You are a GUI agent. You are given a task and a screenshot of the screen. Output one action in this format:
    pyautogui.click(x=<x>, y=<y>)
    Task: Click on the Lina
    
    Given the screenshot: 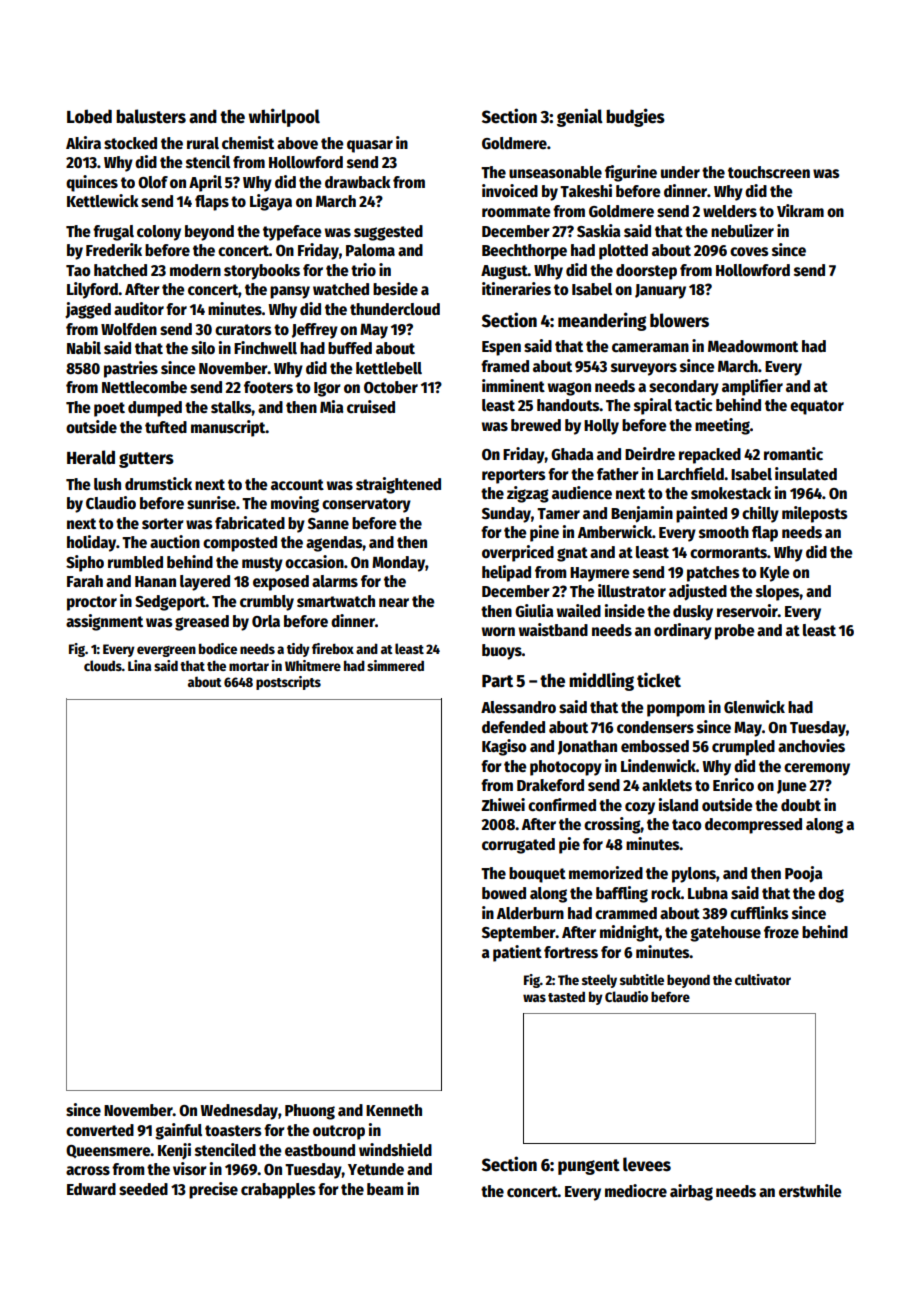 What is the action you would take?
    pyautogui.click(x=139, y=665)
